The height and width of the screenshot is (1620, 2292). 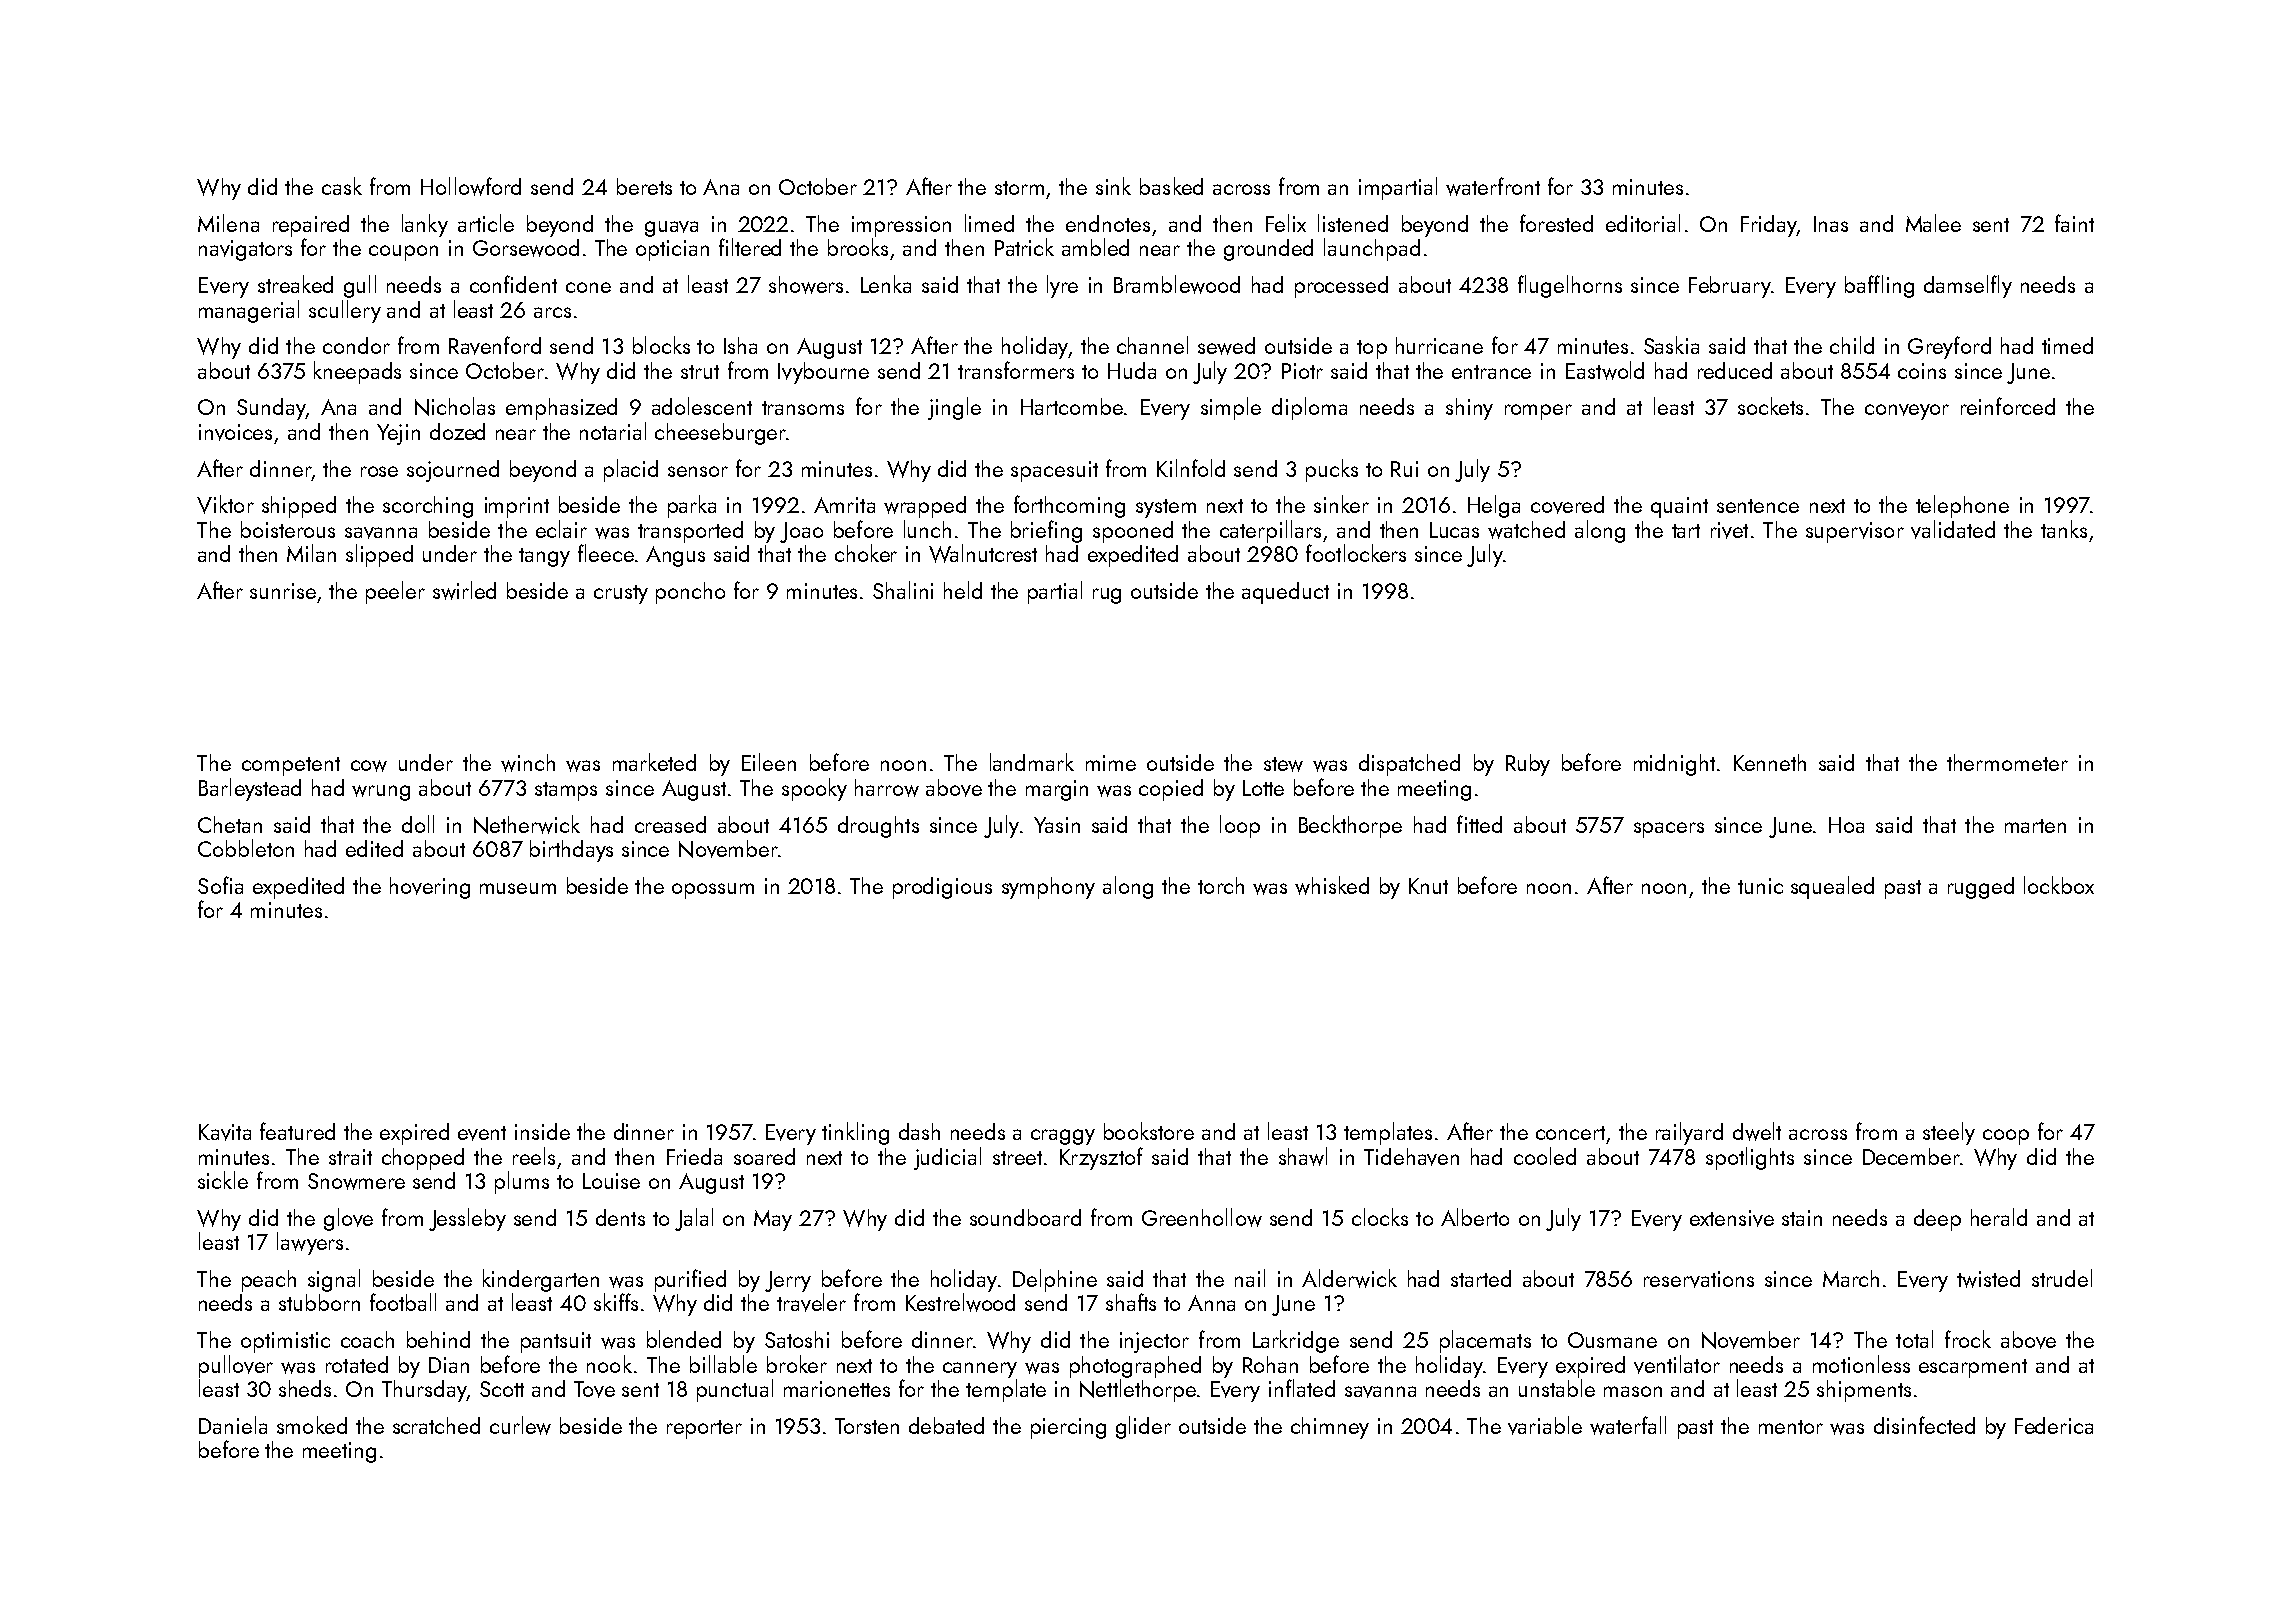 I want to click on Delphine, so click(x=1055, y=1280).
